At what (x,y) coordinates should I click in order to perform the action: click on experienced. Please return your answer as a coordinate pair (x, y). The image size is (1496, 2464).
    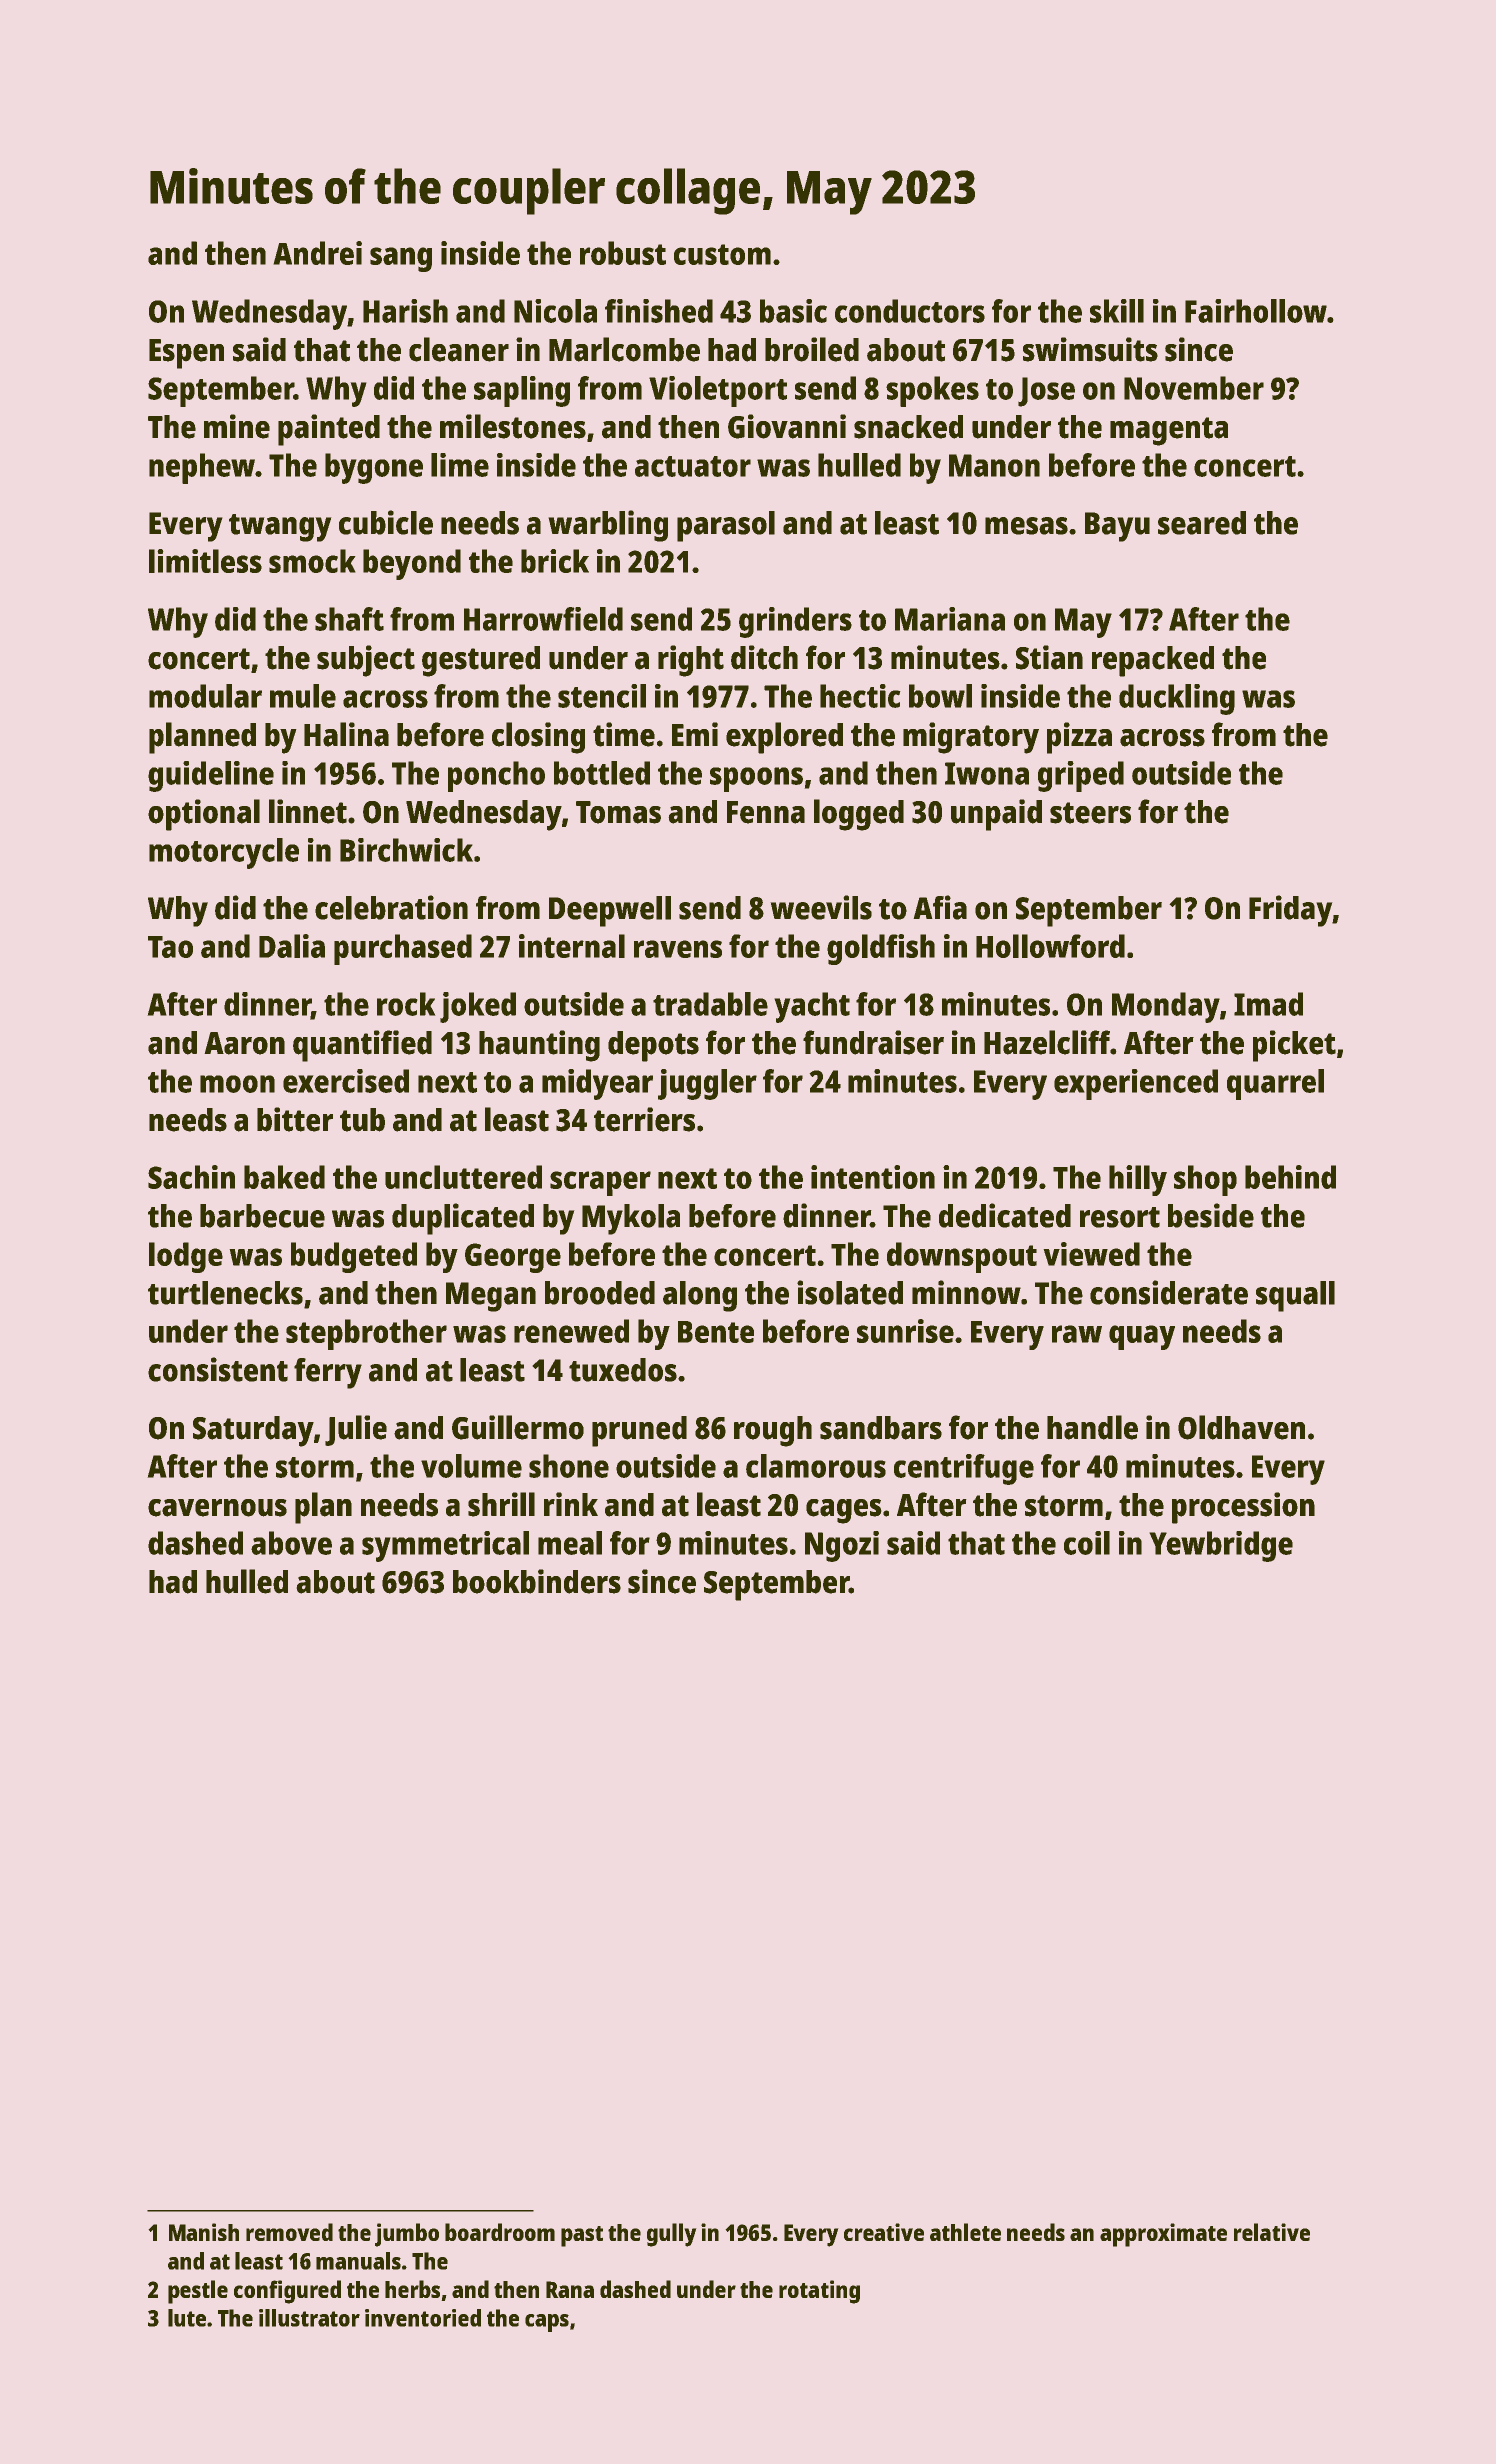
    Looking at the image, I should click on (1136, 1084).
